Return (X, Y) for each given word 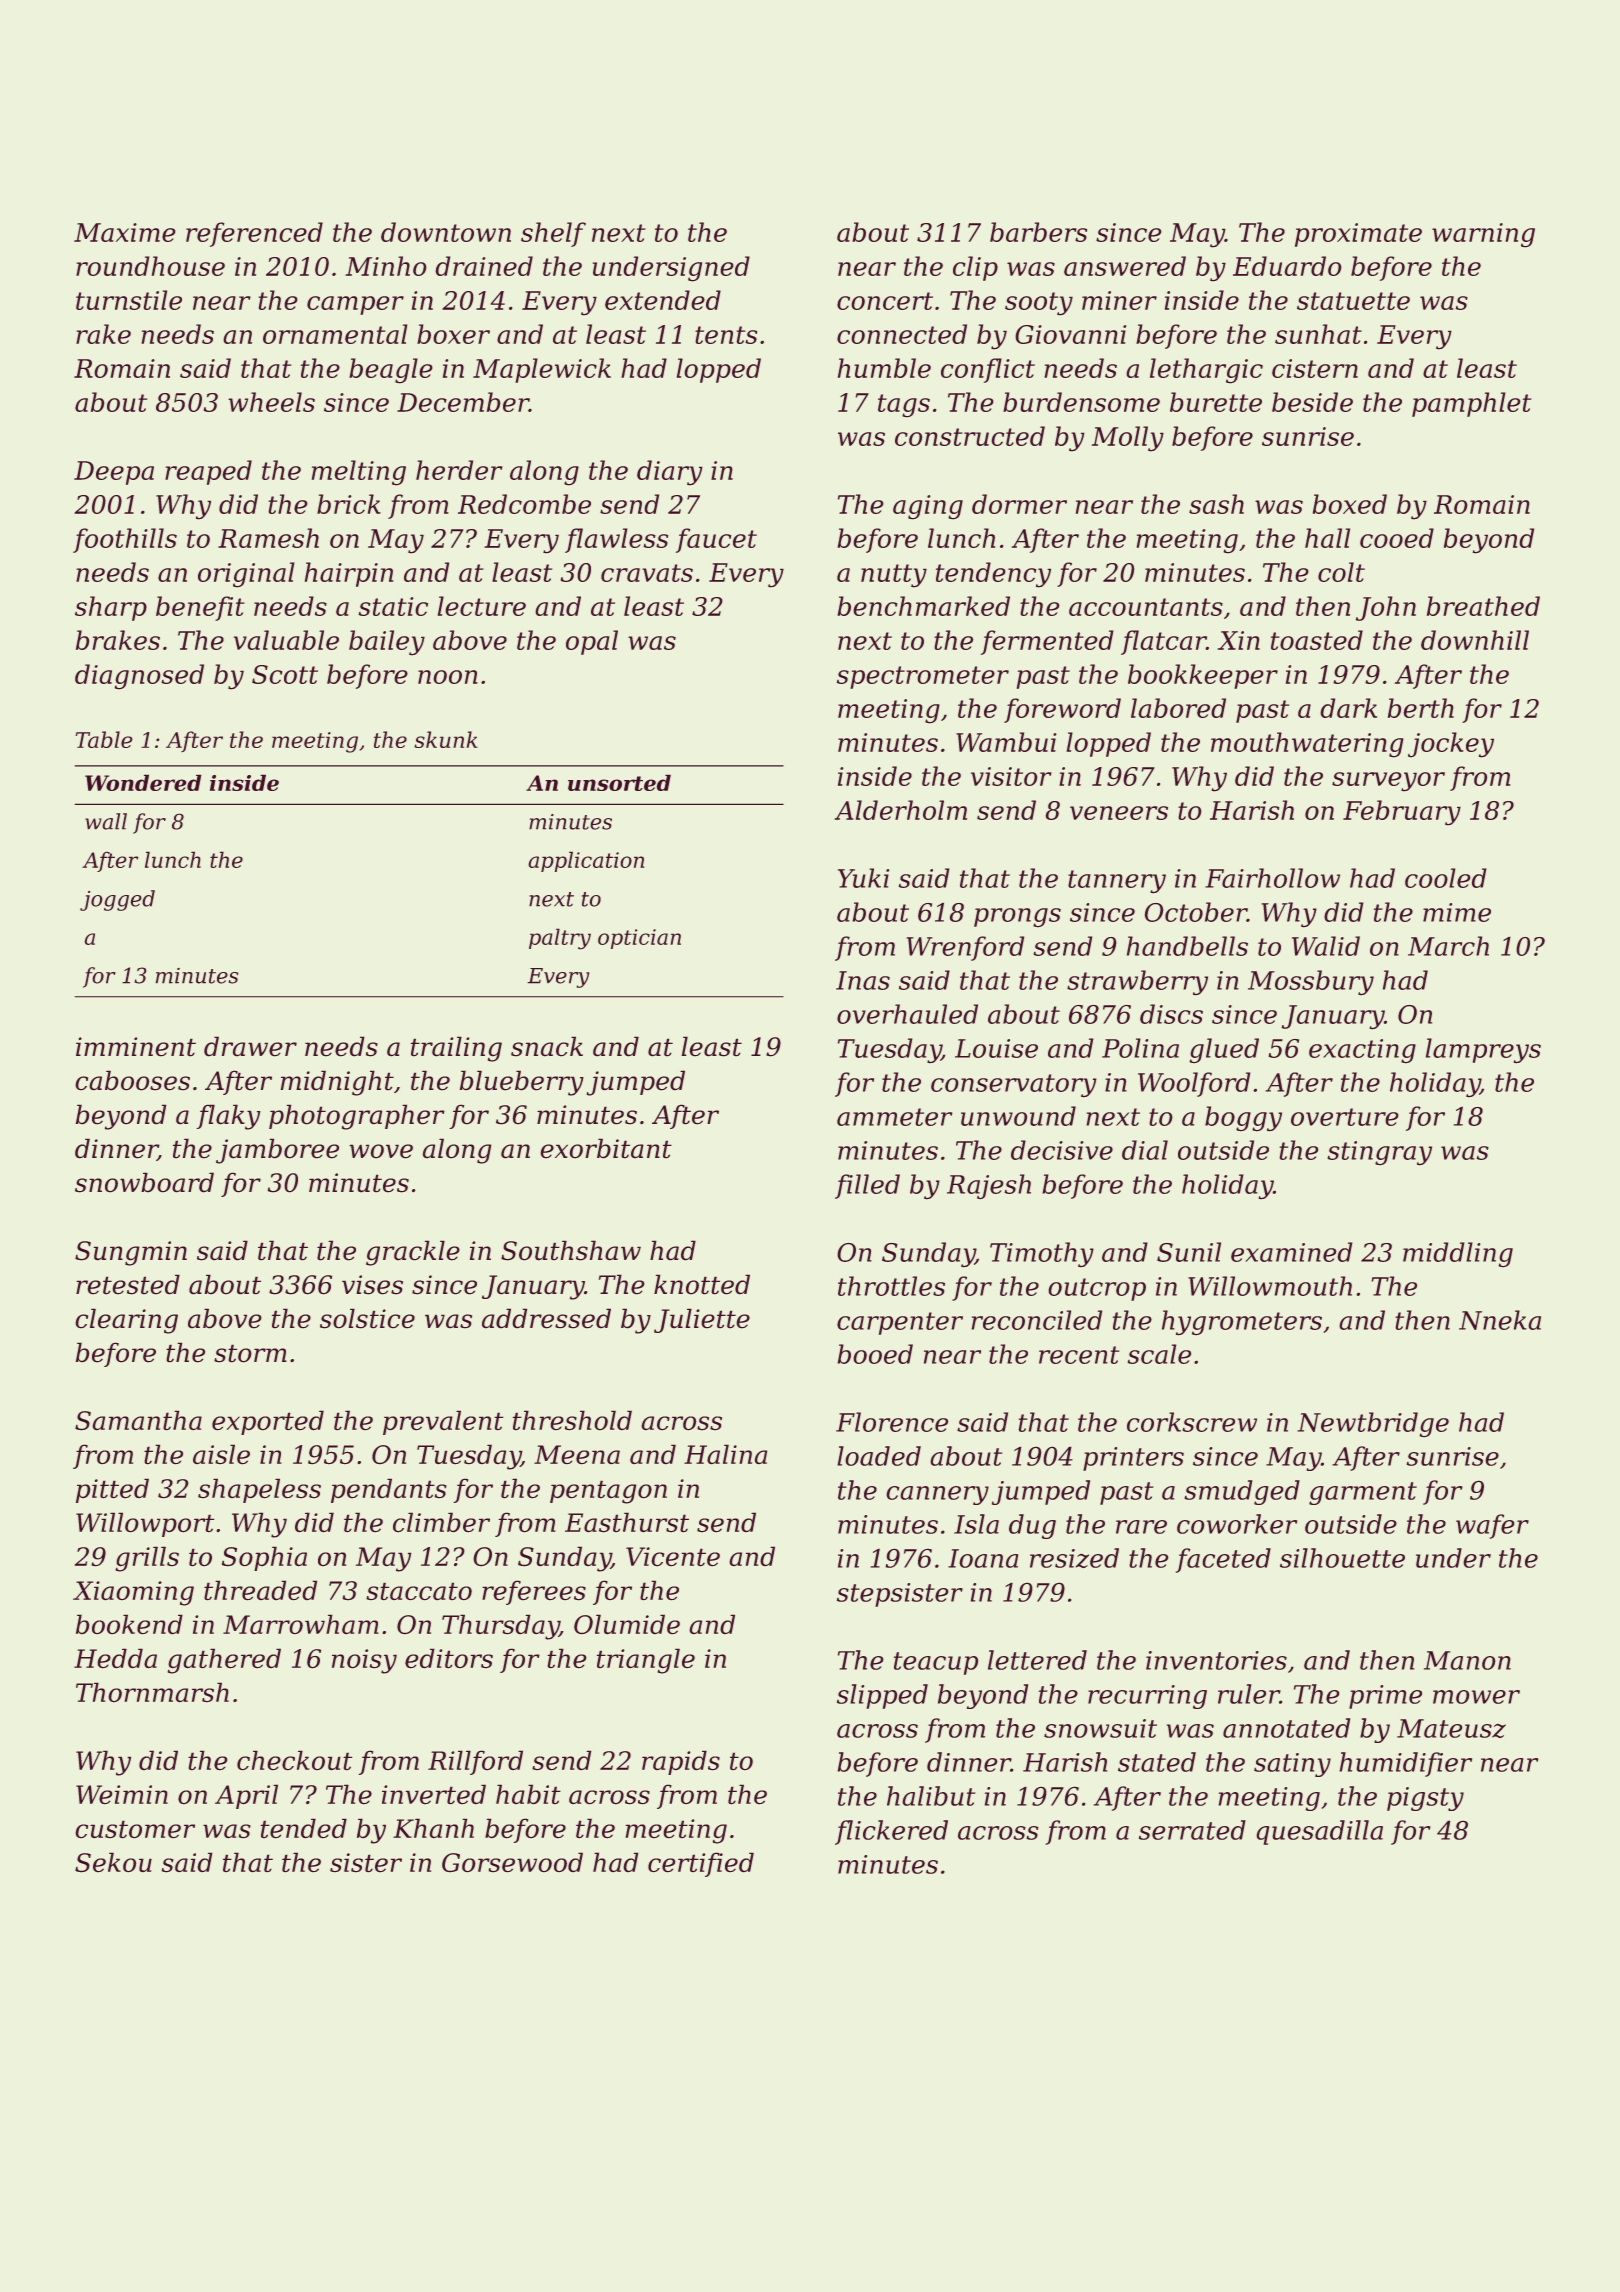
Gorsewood (512, 1862)
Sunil (1189, 1252)
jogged (117, 900)
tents (726, 335)
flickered (891, 1832)
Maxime (125, 232)
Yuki (863, 878)
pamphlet (1472, 404)
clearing (126, 1321)
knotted (702, 1284)
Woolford (1194, 1084)
